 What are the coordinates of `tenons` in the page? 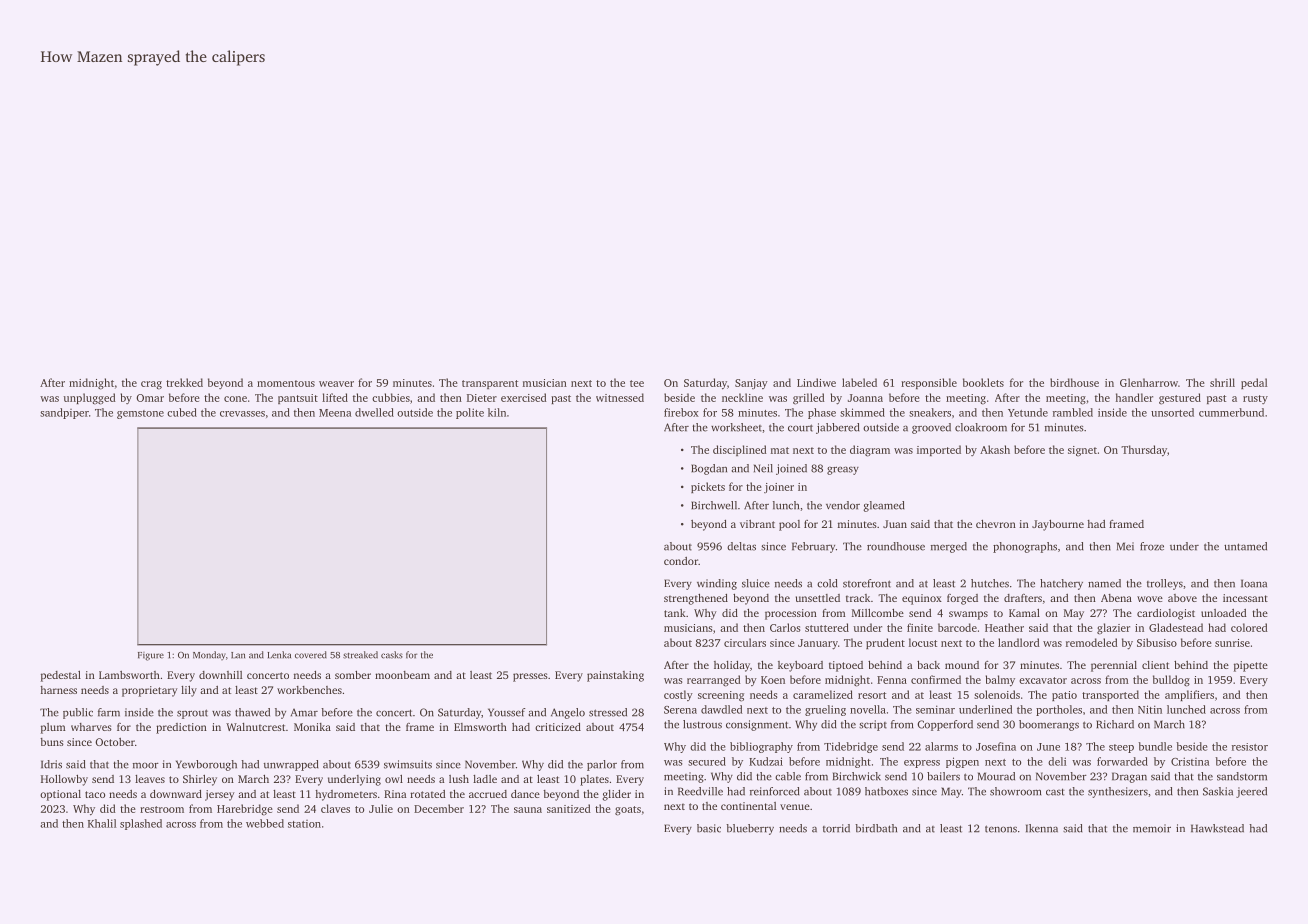 It's located at (1001, 829).
